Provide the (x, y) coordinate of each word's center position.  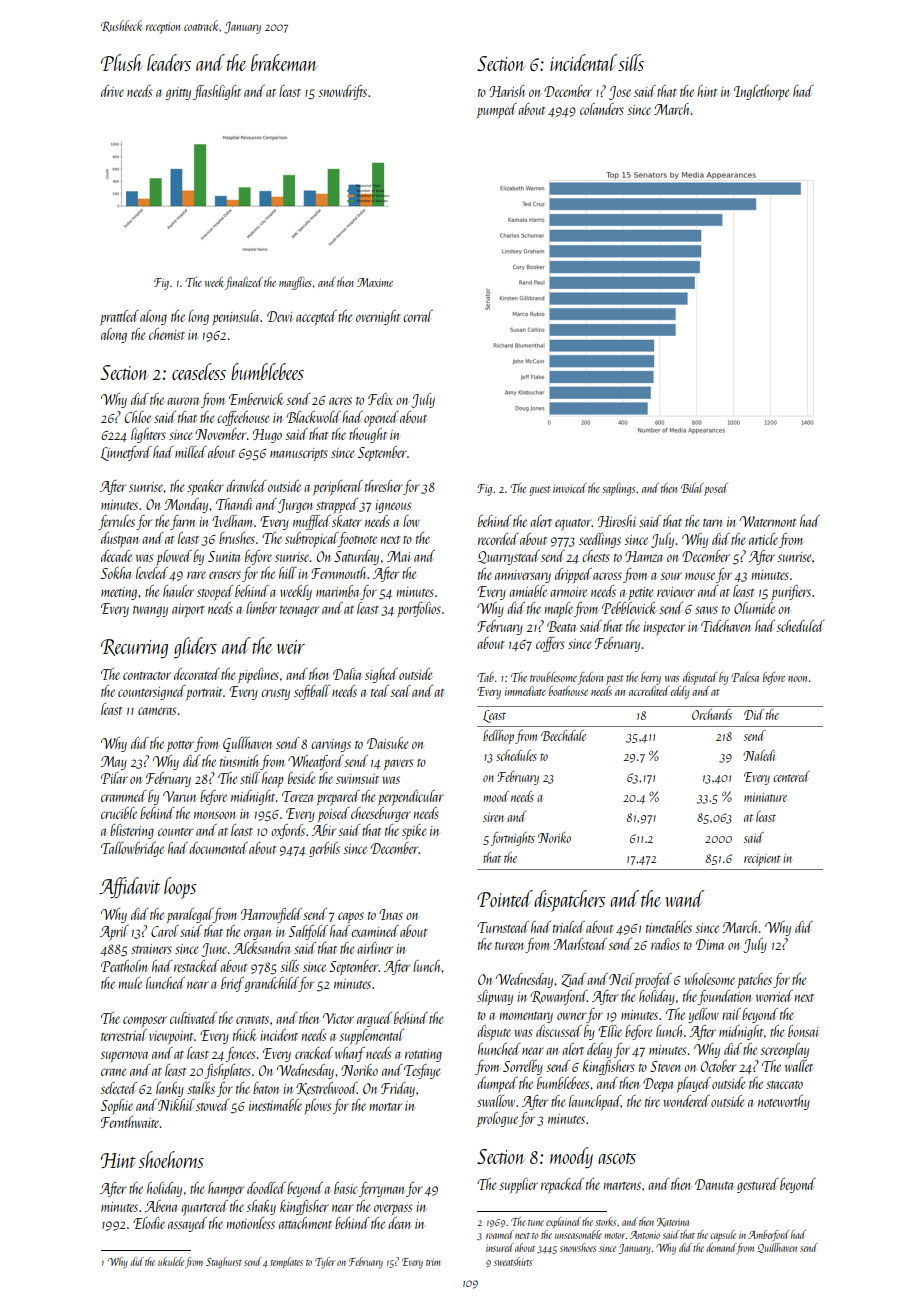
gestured (758, 1185)
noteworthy (784, 1102)
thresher (384, 486)
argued (374, 1019)
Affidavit (129, 887)
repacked (562, 1185)
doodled (266, 1188)
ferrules (116, 522)
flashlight (217, 92)
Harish (507, 91)
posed (716, 489)
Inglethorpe (761, 92)
